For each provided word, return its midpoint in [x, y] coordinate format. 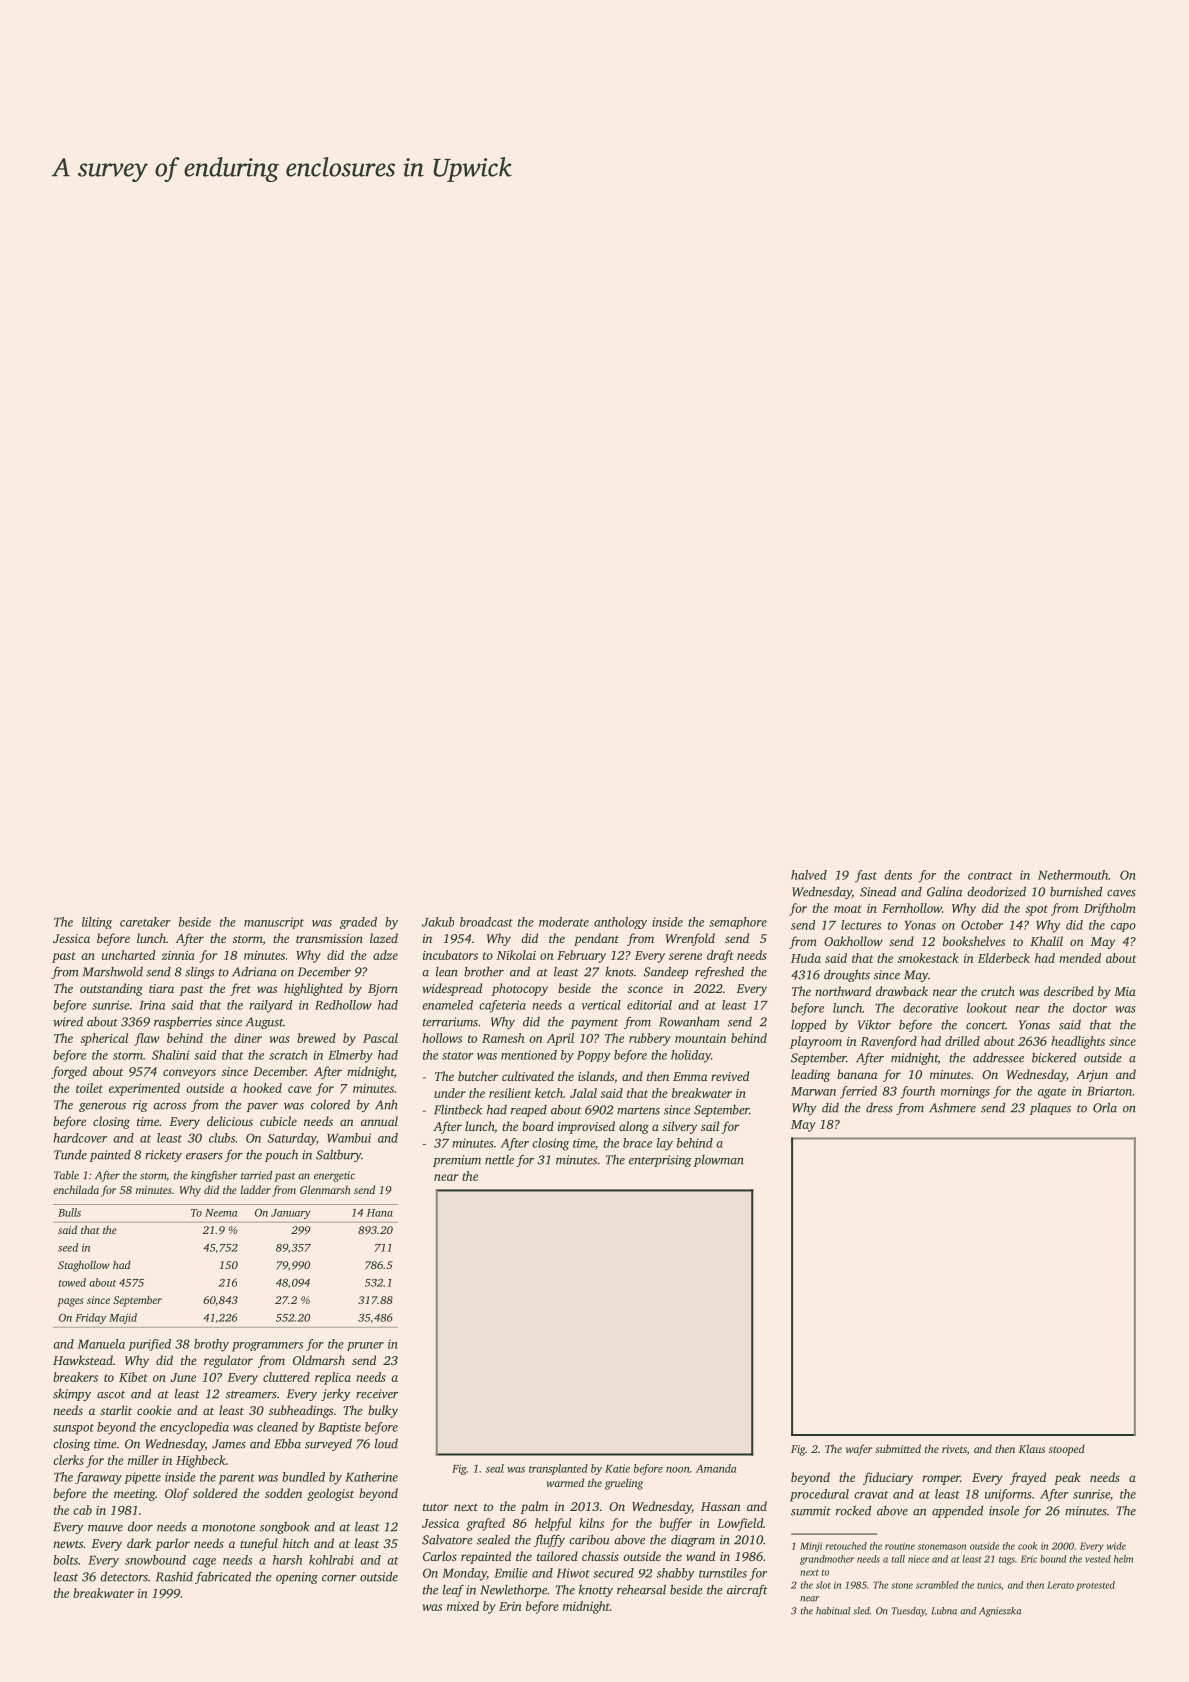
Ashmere [952, 1108]
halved [809, 875]
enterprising [660, 1161]
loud [386, 1444]
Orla [1105, 1107]
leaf [453, 1590]
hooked [262, 1088]
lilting [97, 923]
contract [990, 876]
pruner [365, 1346]
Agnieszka [1000, 1612]
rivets [954, 1449]
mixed [463, 1606]
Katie [617, 1468]
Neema [221, 1213]
